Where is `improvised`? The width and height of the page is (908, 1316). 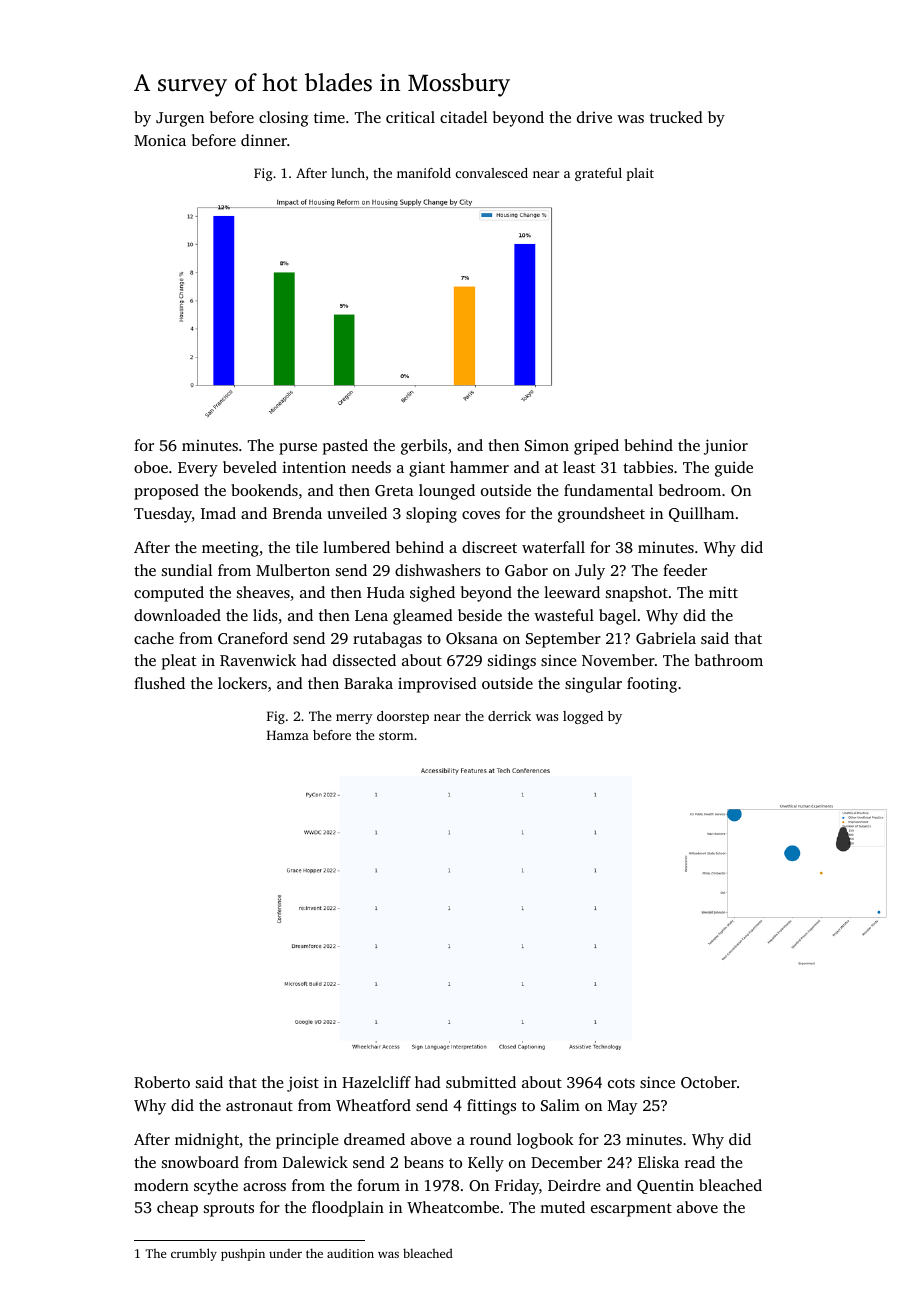
improvised is located at coordinates (437, 685).
